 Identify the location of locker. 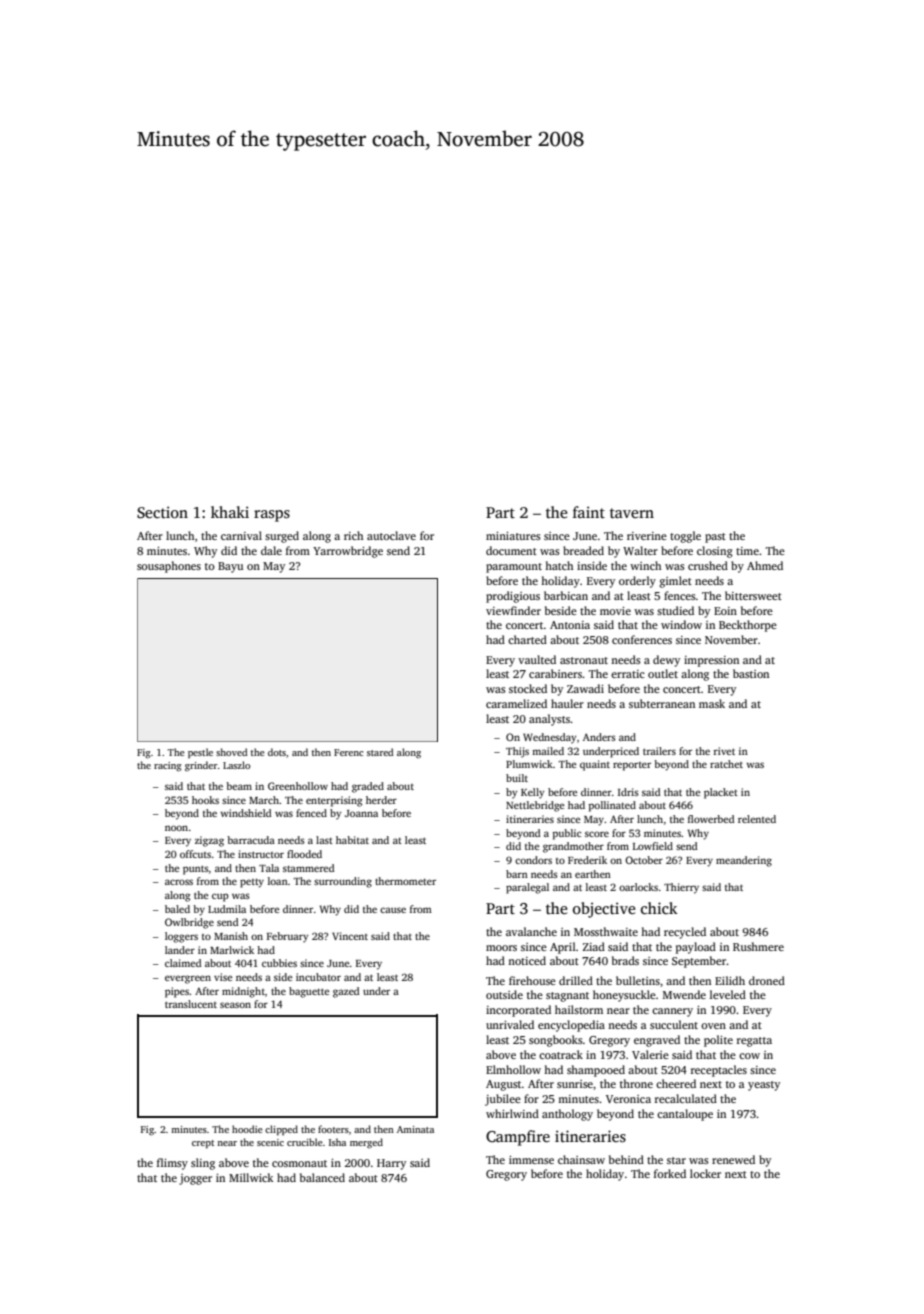
(705, 1173).
